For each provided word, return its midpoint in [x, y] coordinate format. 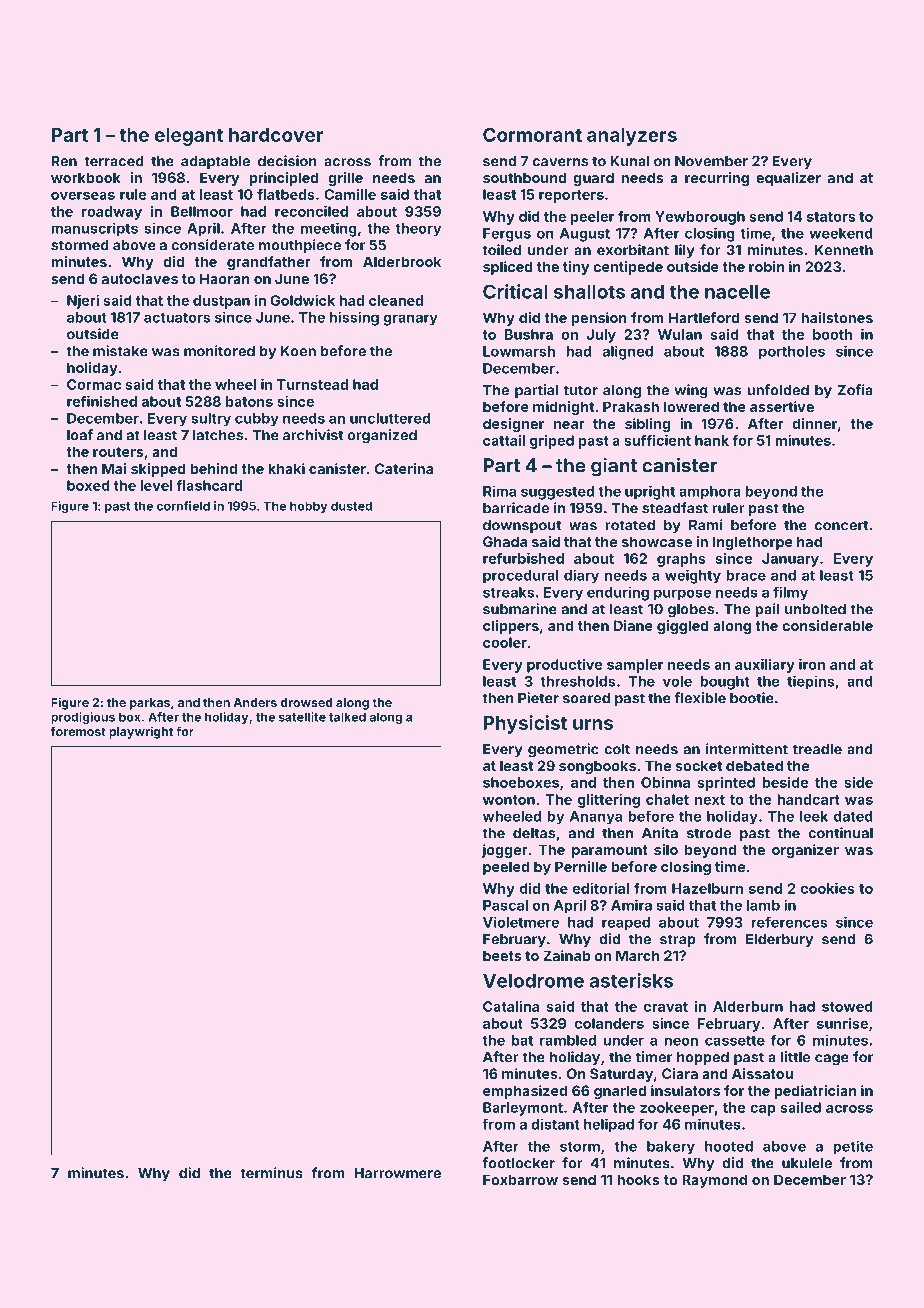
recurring [717, 179]
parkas [150, 704]
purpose [682, 595]
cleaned [396, 300]
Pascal [505, 905]
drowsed [306, 702]
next [710, 800]
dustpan [221, 302]
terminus [272, 1173]
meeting [329, 229]
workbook [86, 177]
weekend [841, 233]
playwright [141, 732]
